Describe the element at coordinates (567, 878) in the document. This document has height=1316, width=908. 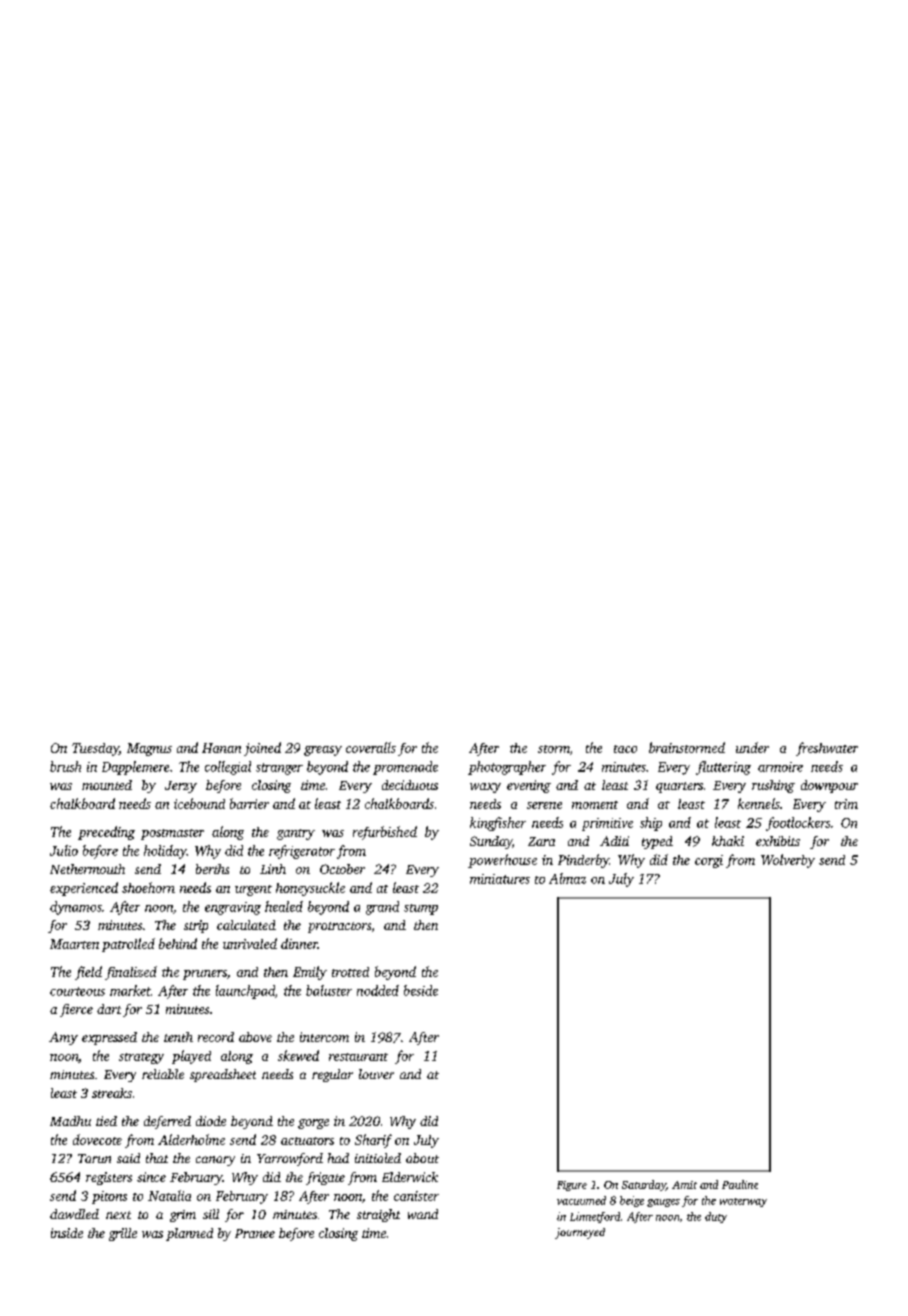
I see `Almaz` at that location.
